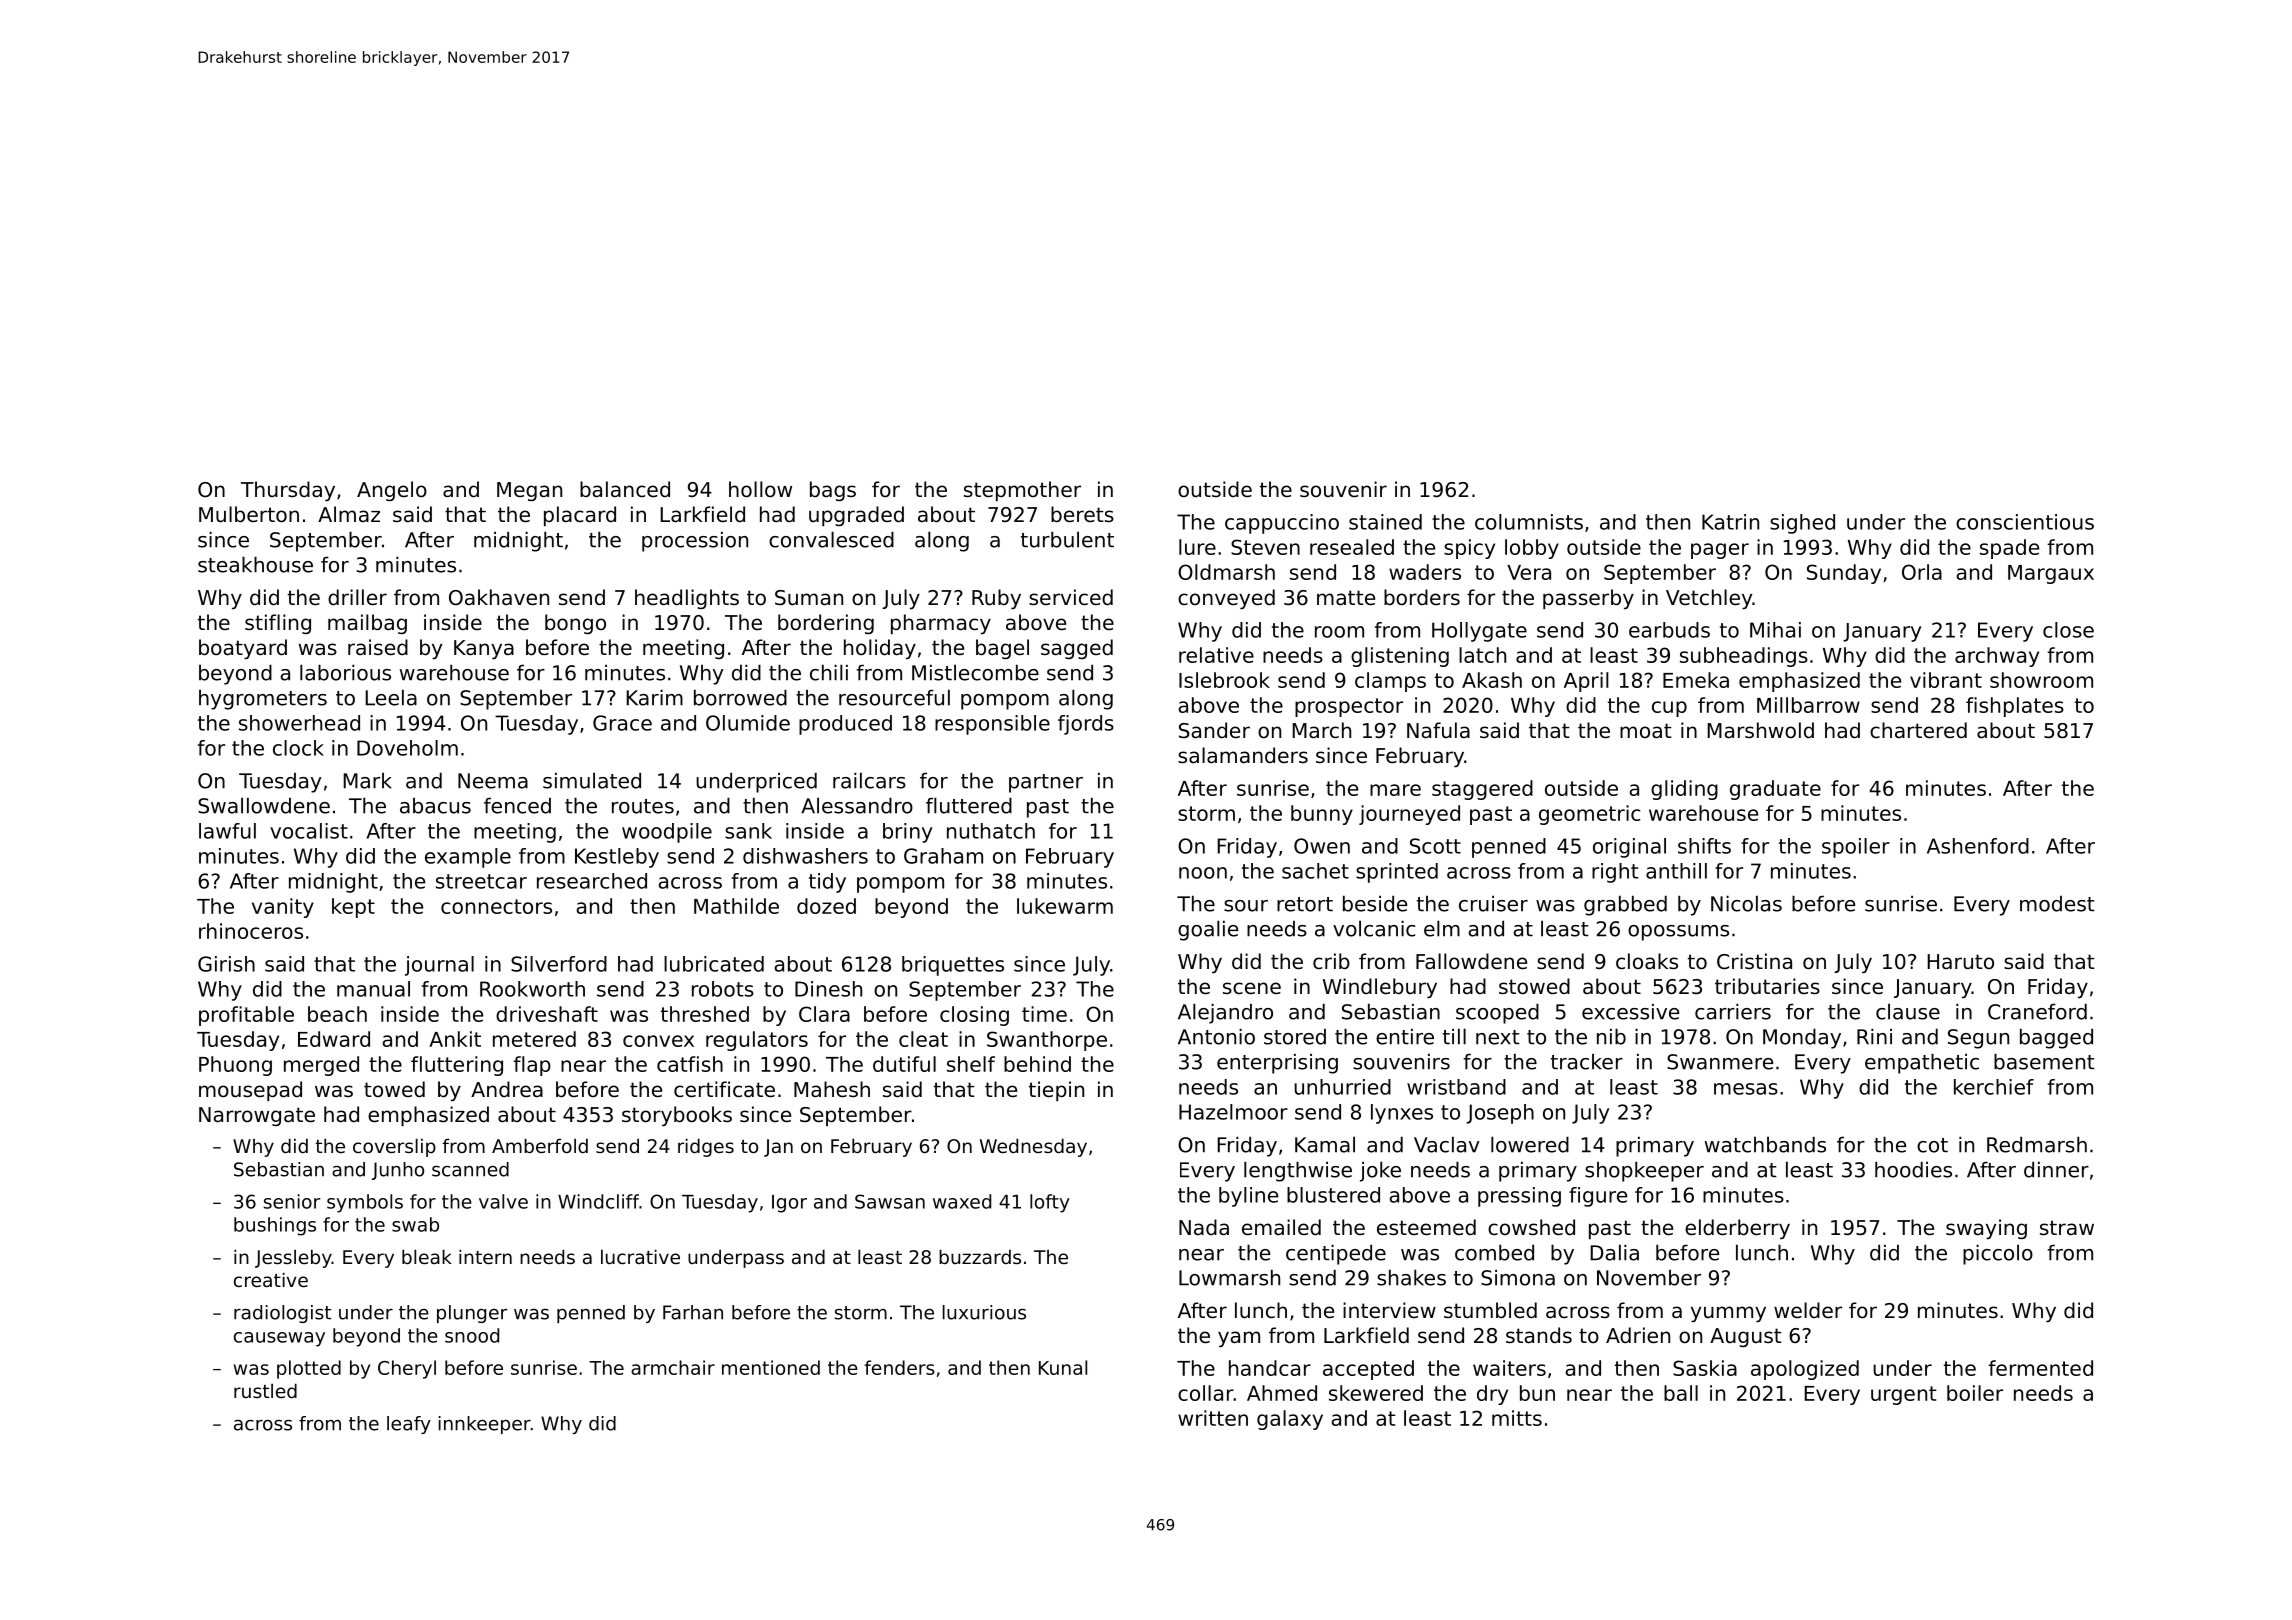 The width and height of the page is (2292, 1620). I want to click on tidy, so click(827, 883).
